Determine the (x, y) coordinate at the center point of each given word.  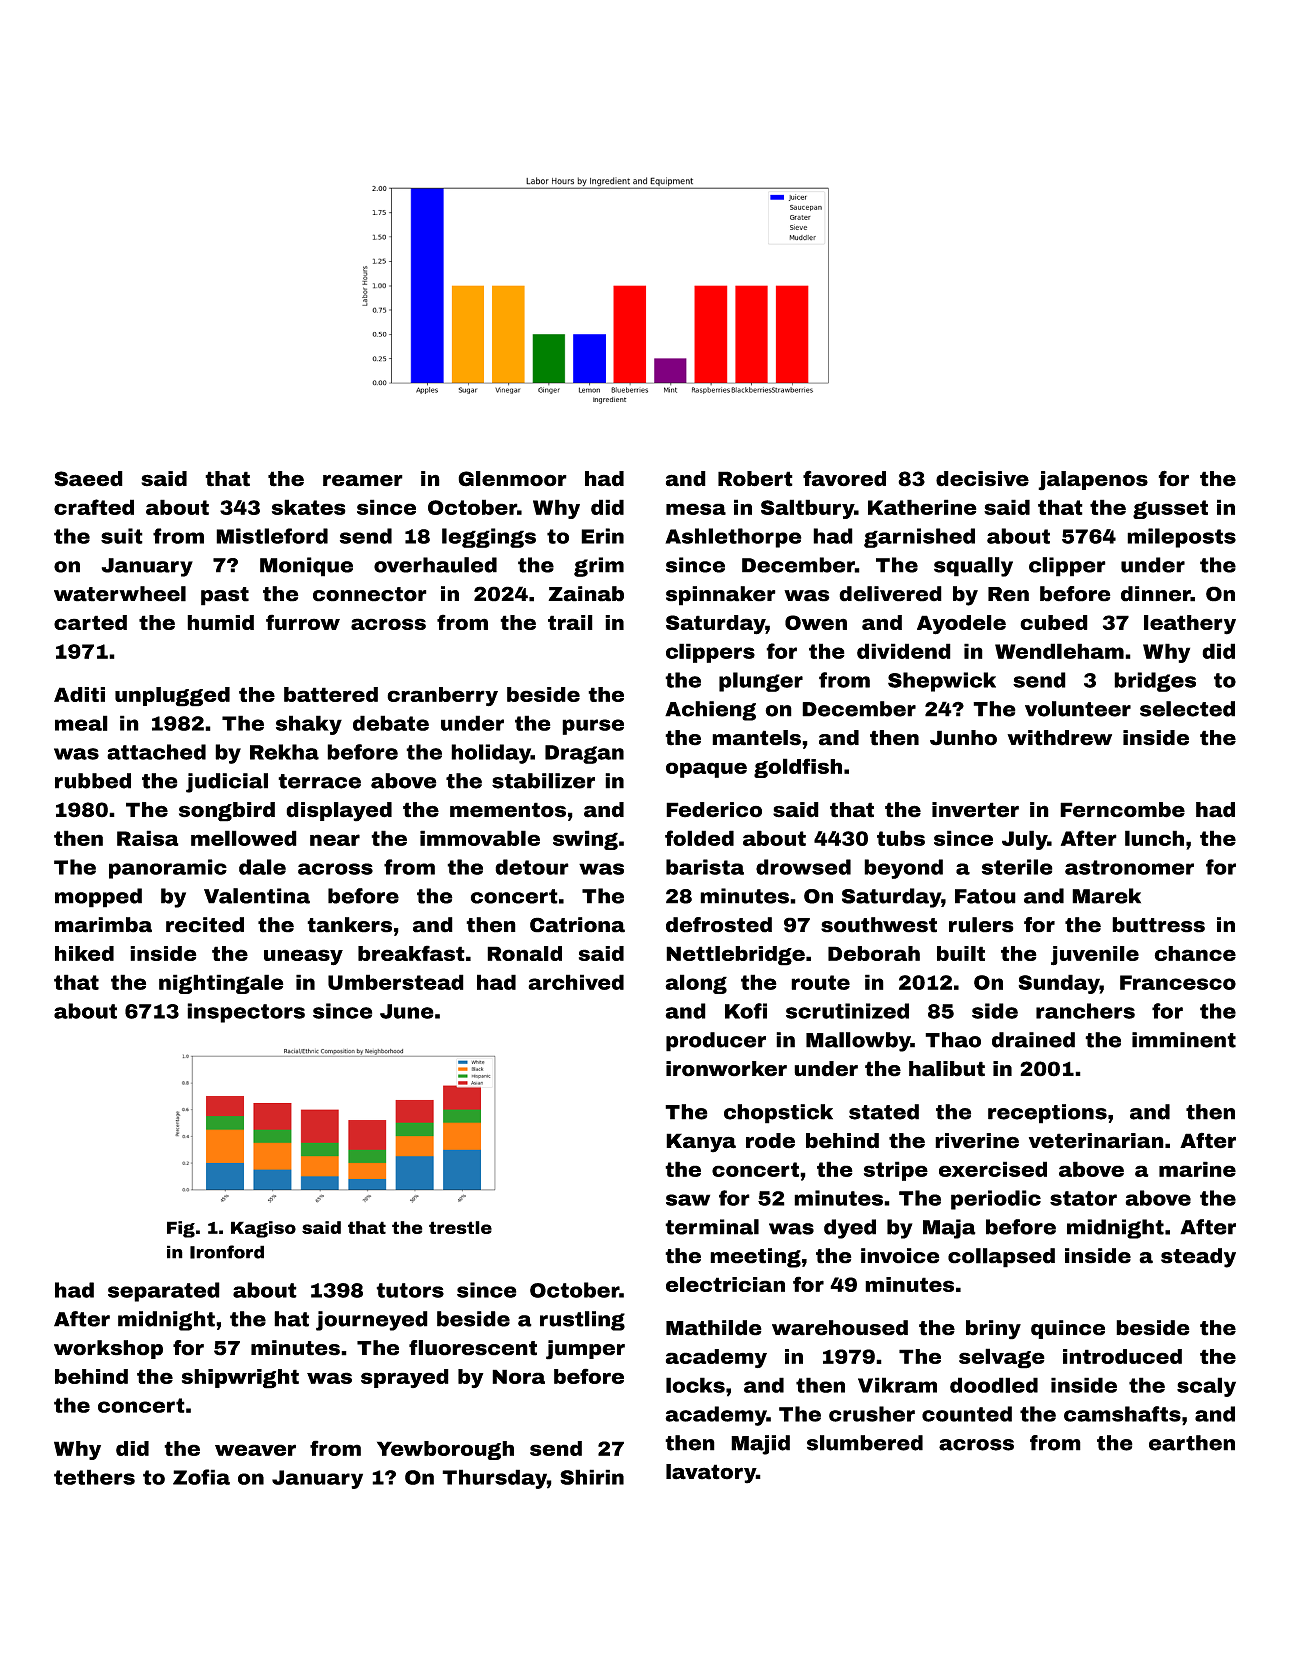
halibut (947, 1069)
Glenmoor (512, 479)
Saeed (88, 479)
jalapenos (1093, 481)
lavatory (711, 1474)
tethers (94, 1477)
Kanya (701, 1143)
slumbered (865, 1443)
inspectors (246, 1013)
